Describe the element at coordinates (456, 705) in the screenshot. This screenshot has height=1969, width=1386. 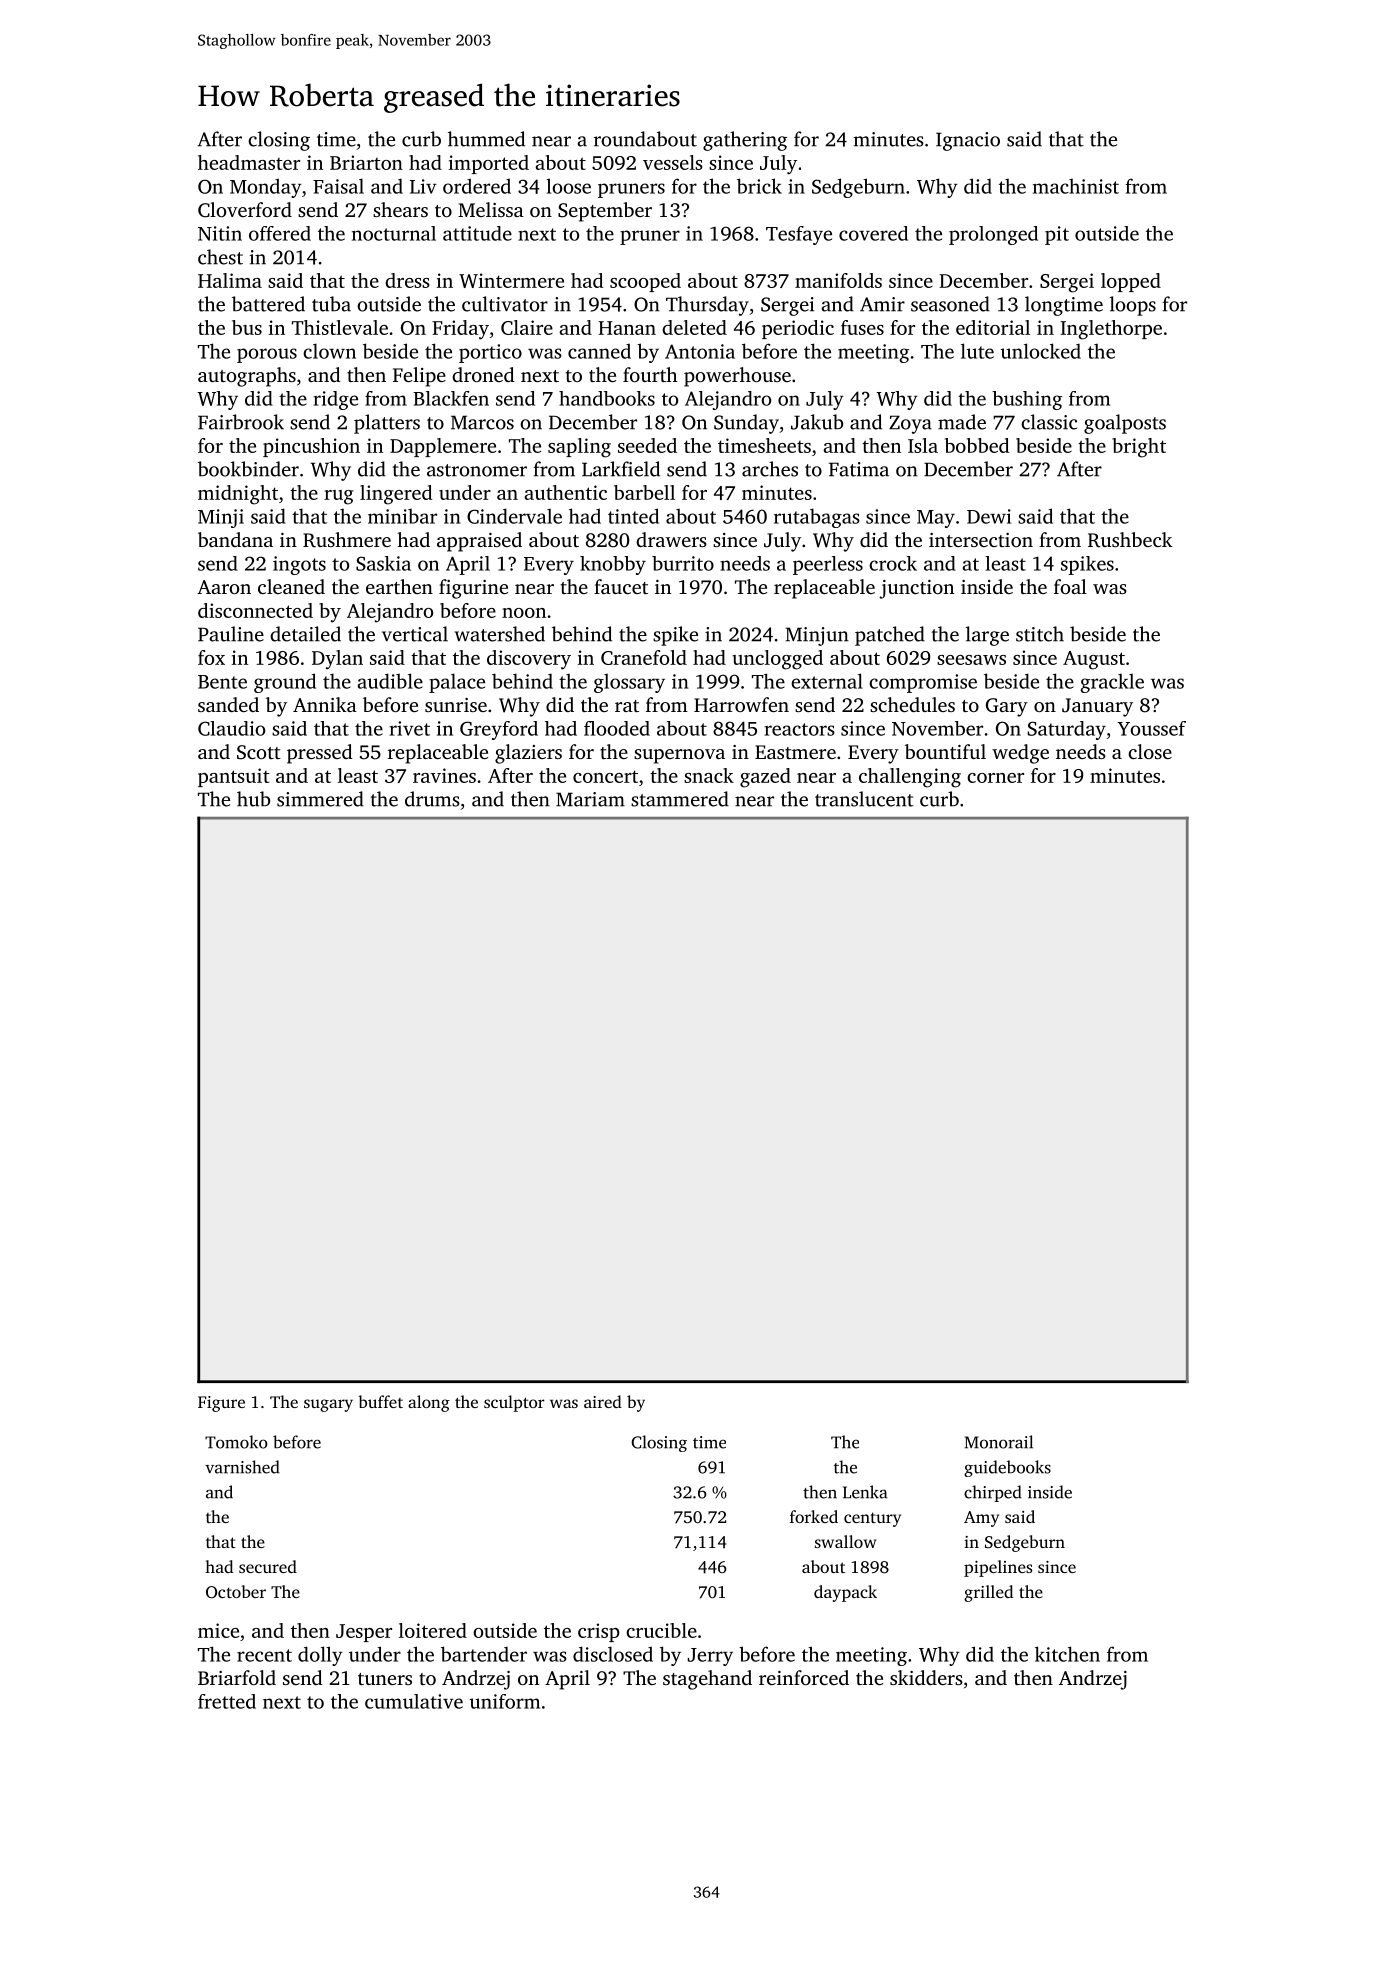
I see `sunrise` at that location.
